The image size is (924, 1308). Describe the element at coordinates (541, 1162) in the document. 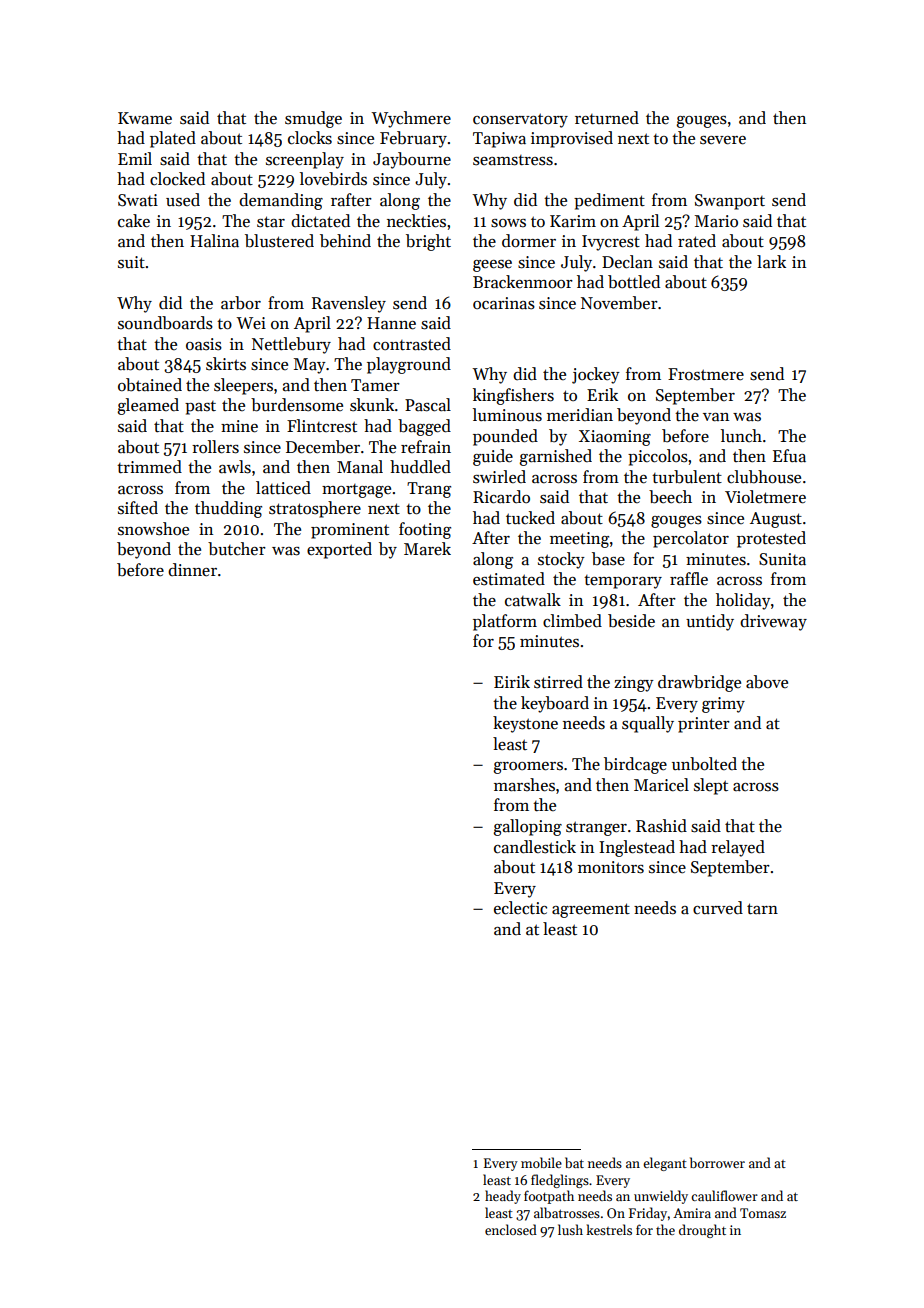

I see `mobile` at that location.
